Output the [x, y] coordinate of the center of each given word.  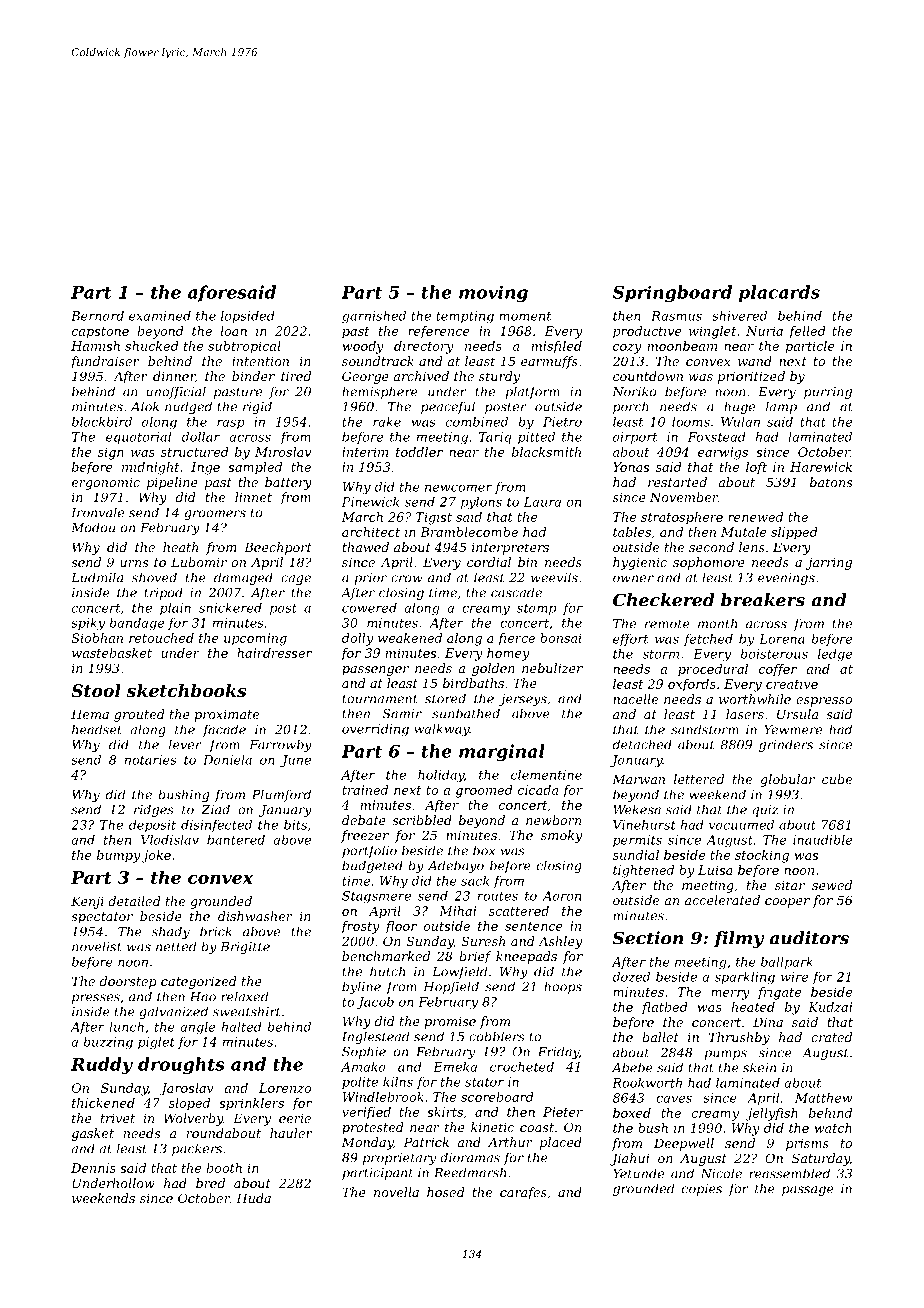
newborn [553, 820]
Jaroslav [186, 1089]
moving [493, 293]
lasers [745, 714]
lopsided [248, 317]
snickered [230, 608]
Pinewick [370, 502]
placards [779, 293]
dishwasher [255, 916]
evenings [786, 579]
